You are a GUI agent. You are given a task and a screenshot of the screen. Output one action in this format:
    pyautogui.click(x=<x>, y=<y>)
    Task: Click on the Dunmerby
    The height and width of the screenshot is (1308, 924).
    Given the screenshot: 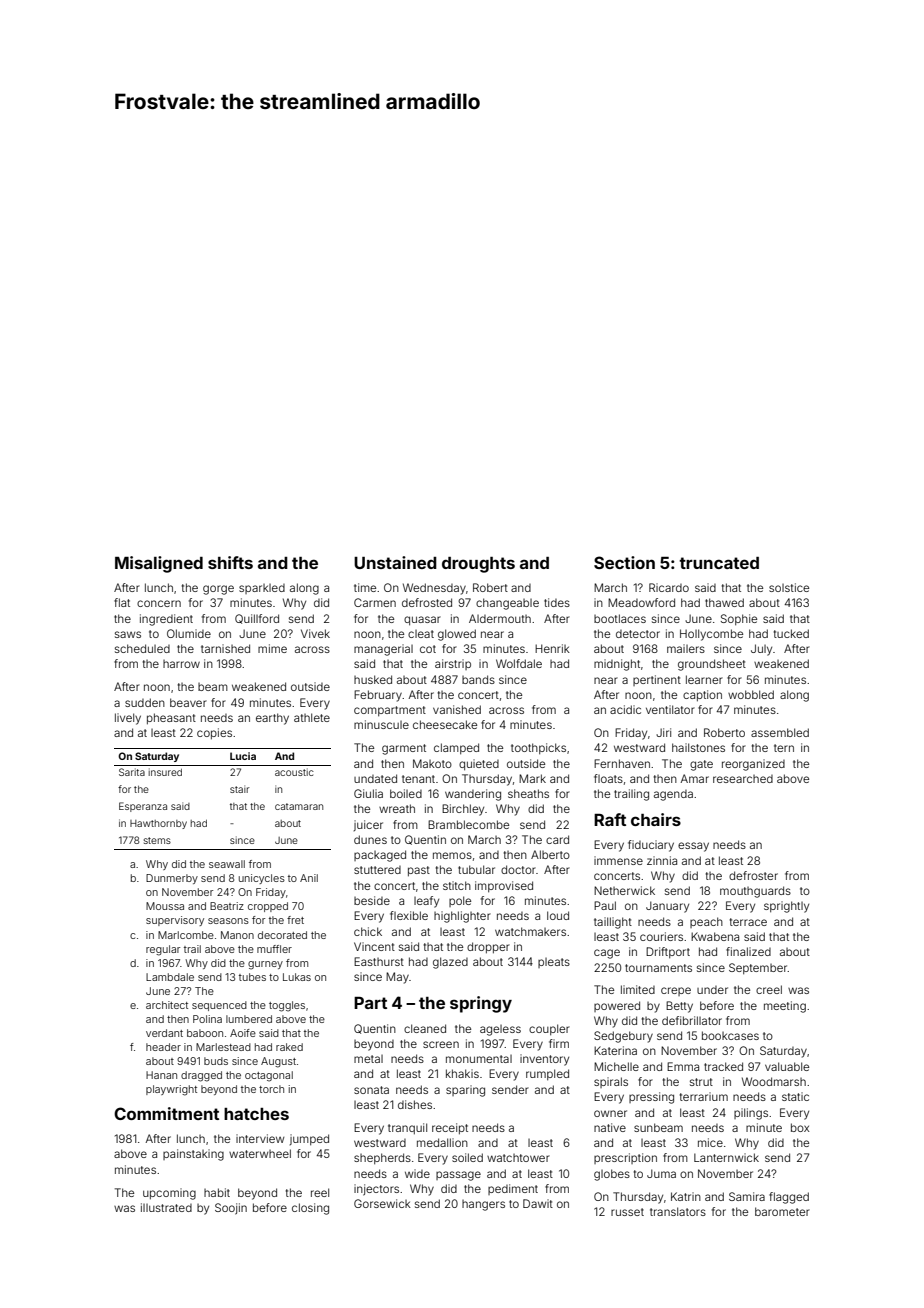 What is the action you would take?
    pyautogui.click(x=172, y=879)
